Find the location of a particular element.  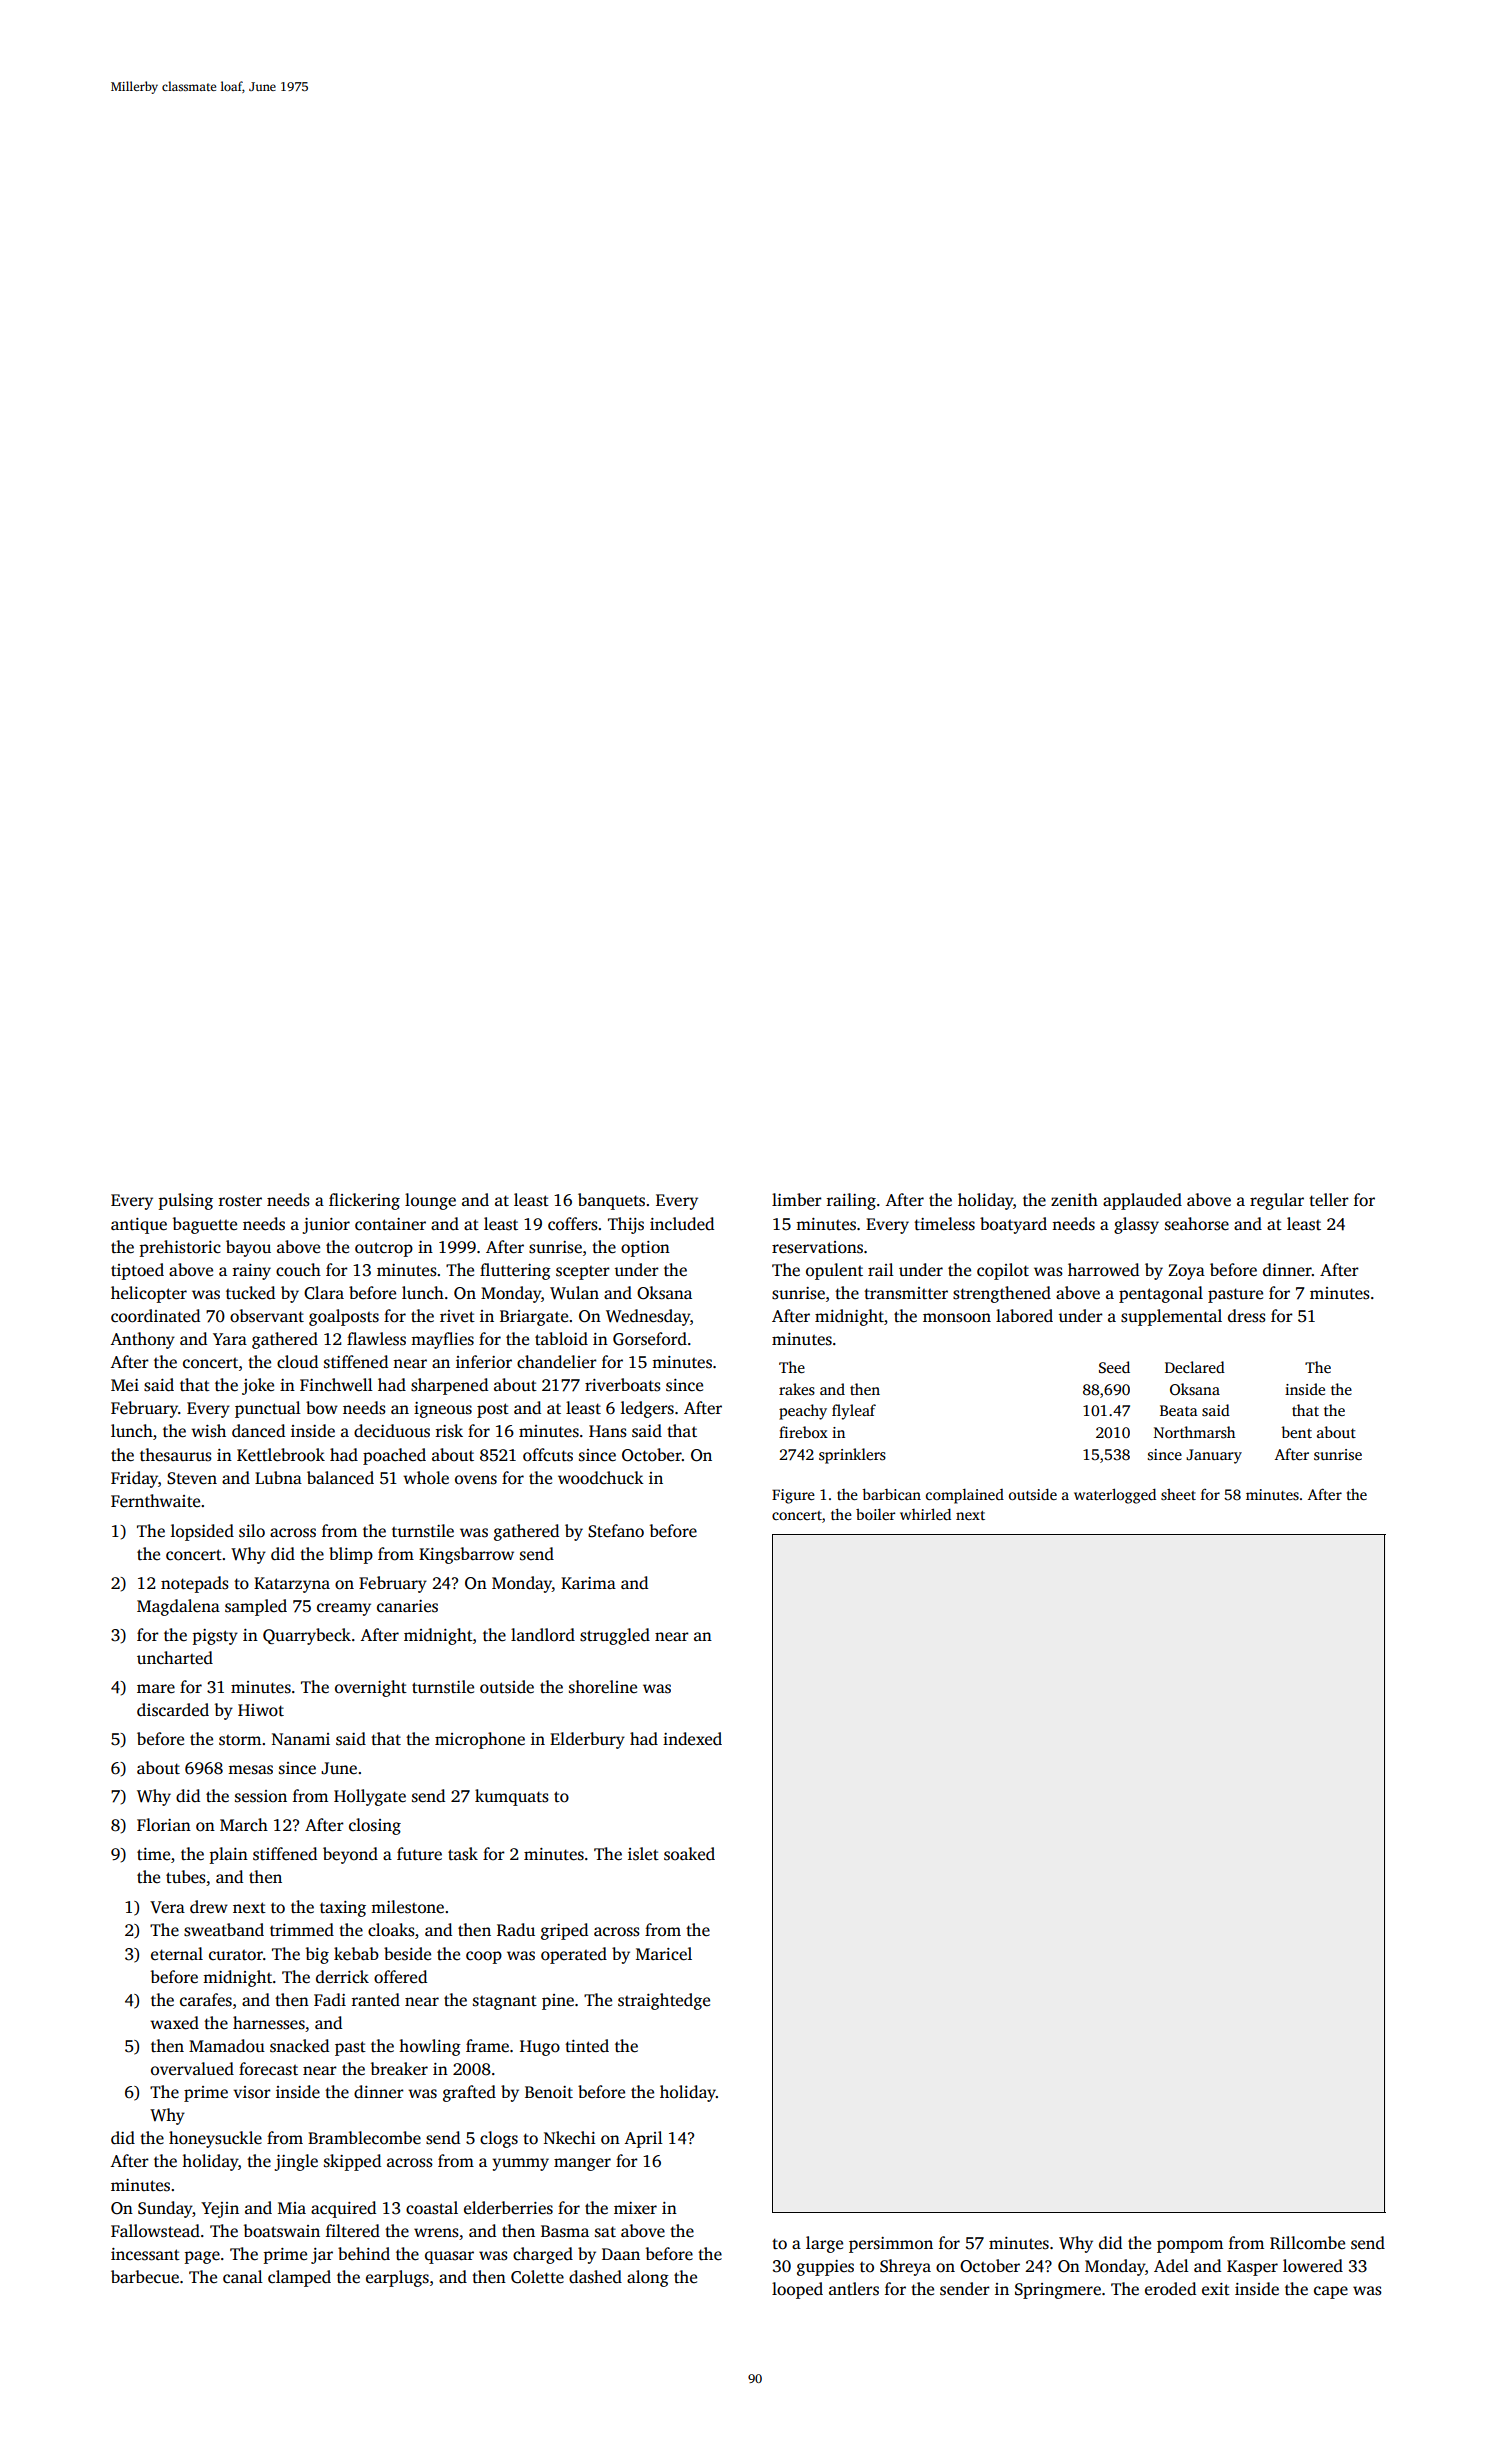

Thijs is located at coordinates (626, 1225).
